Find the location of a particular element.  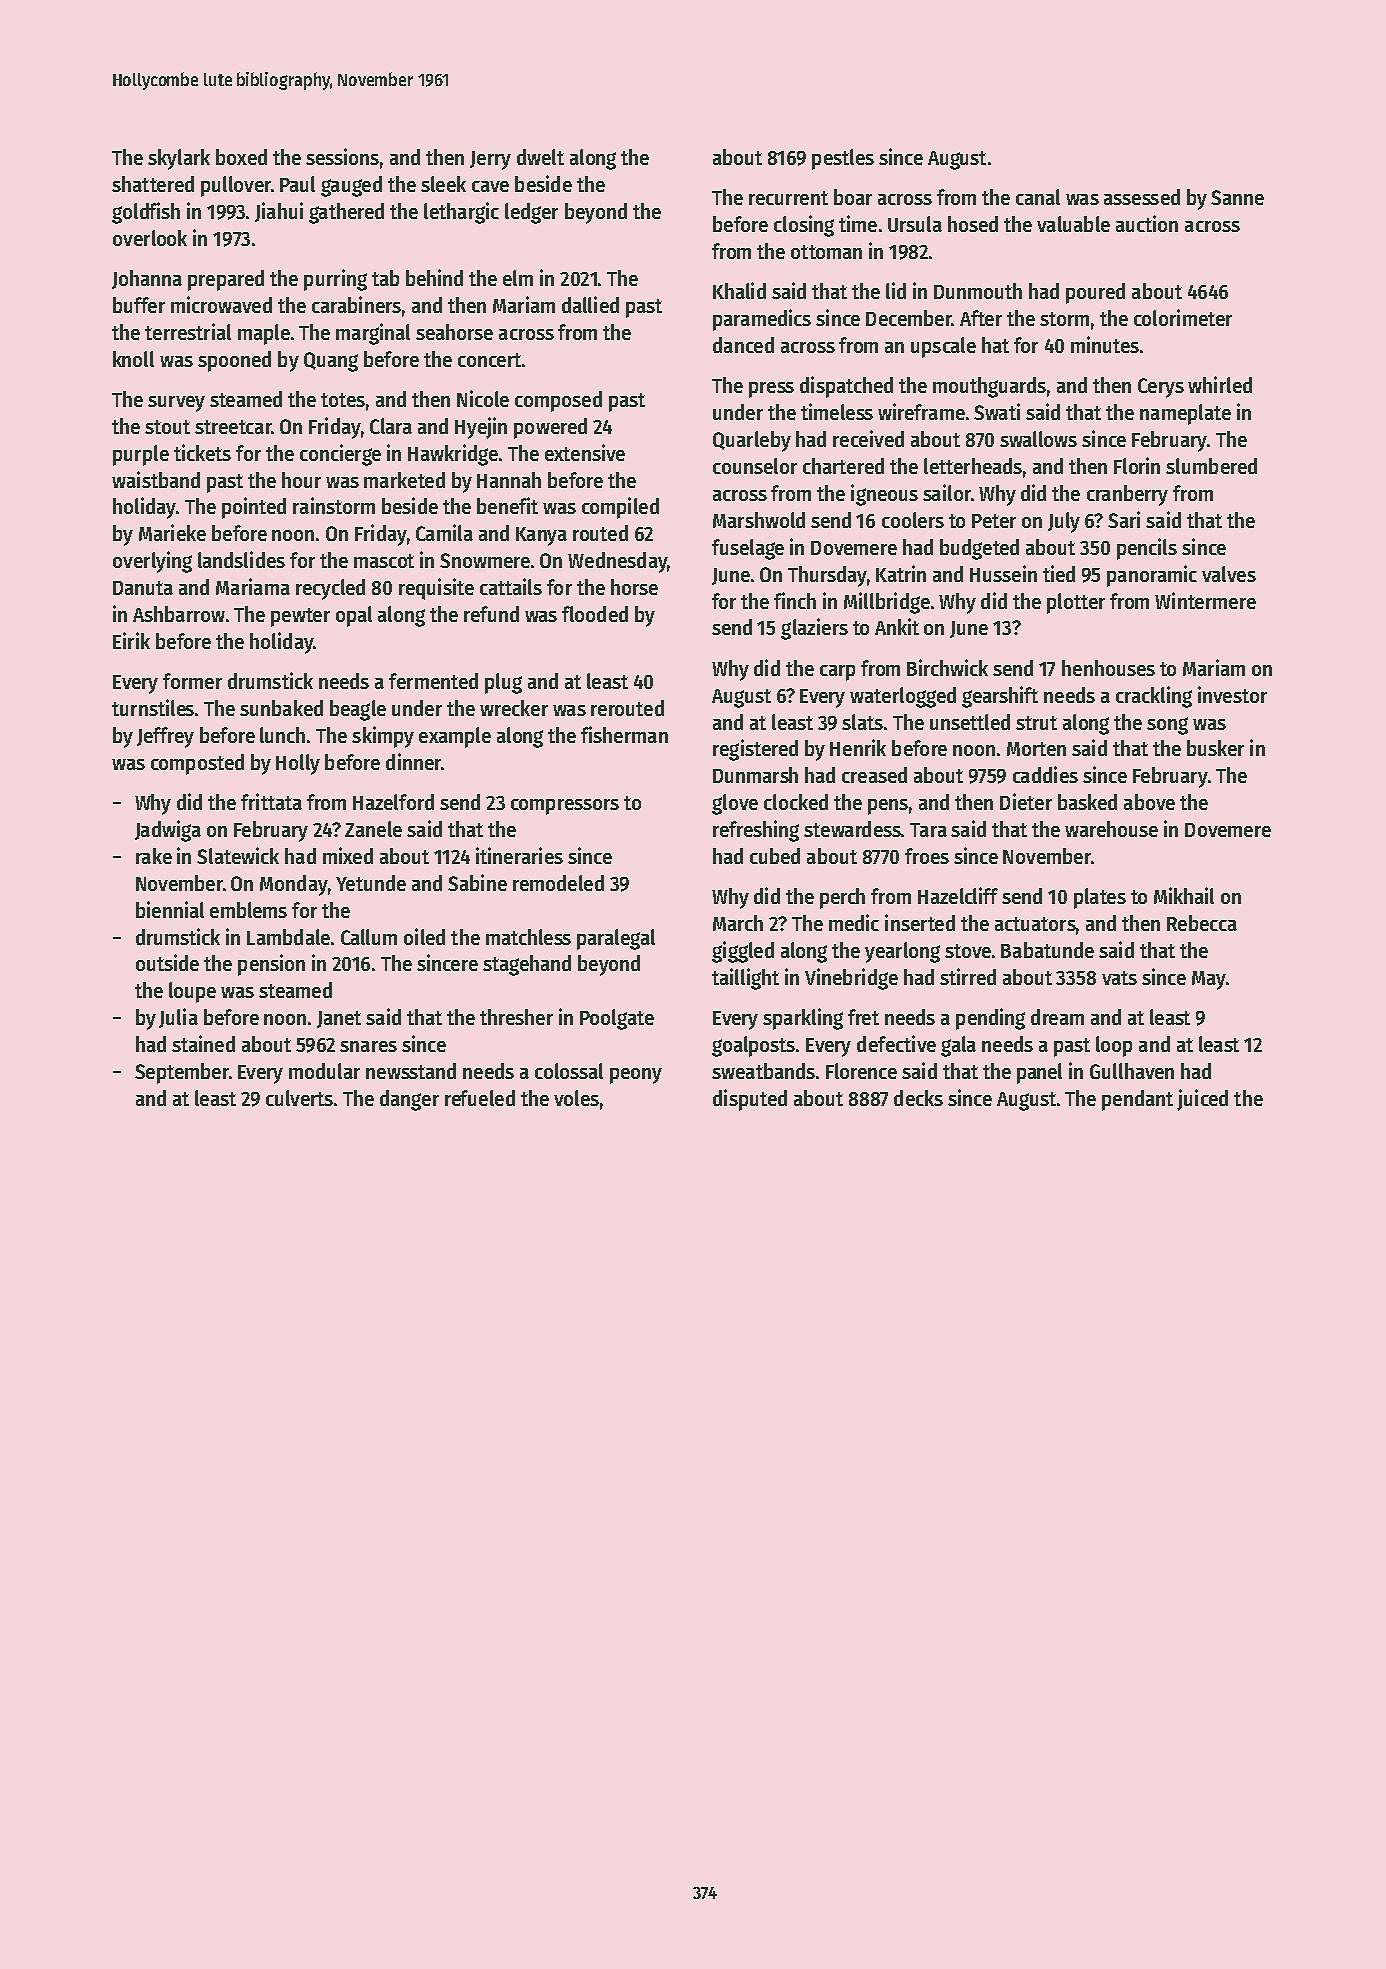

disputed is located at coordinates (750, 1100).
